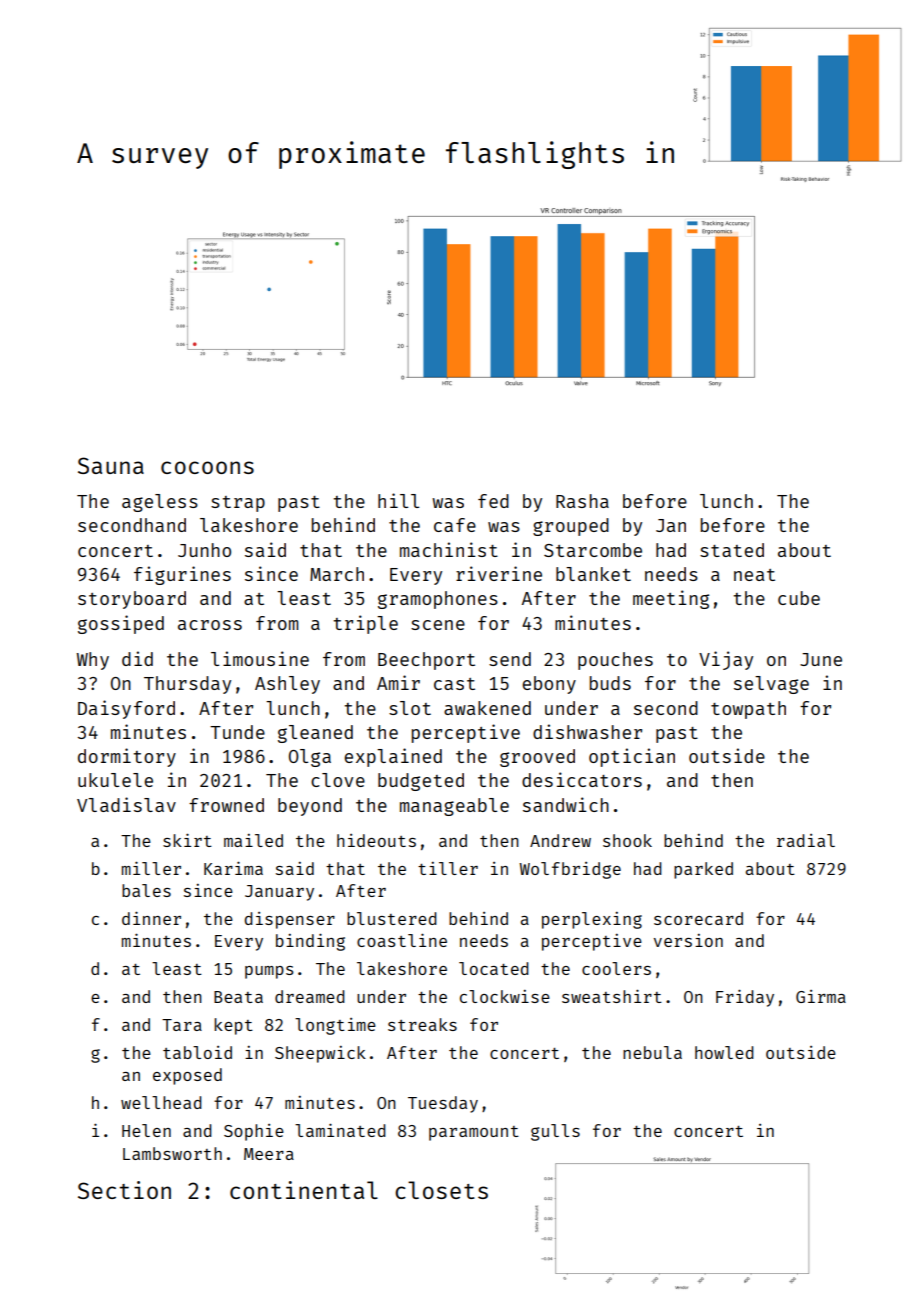  I want to click on budgeted, so click(421, 782).
